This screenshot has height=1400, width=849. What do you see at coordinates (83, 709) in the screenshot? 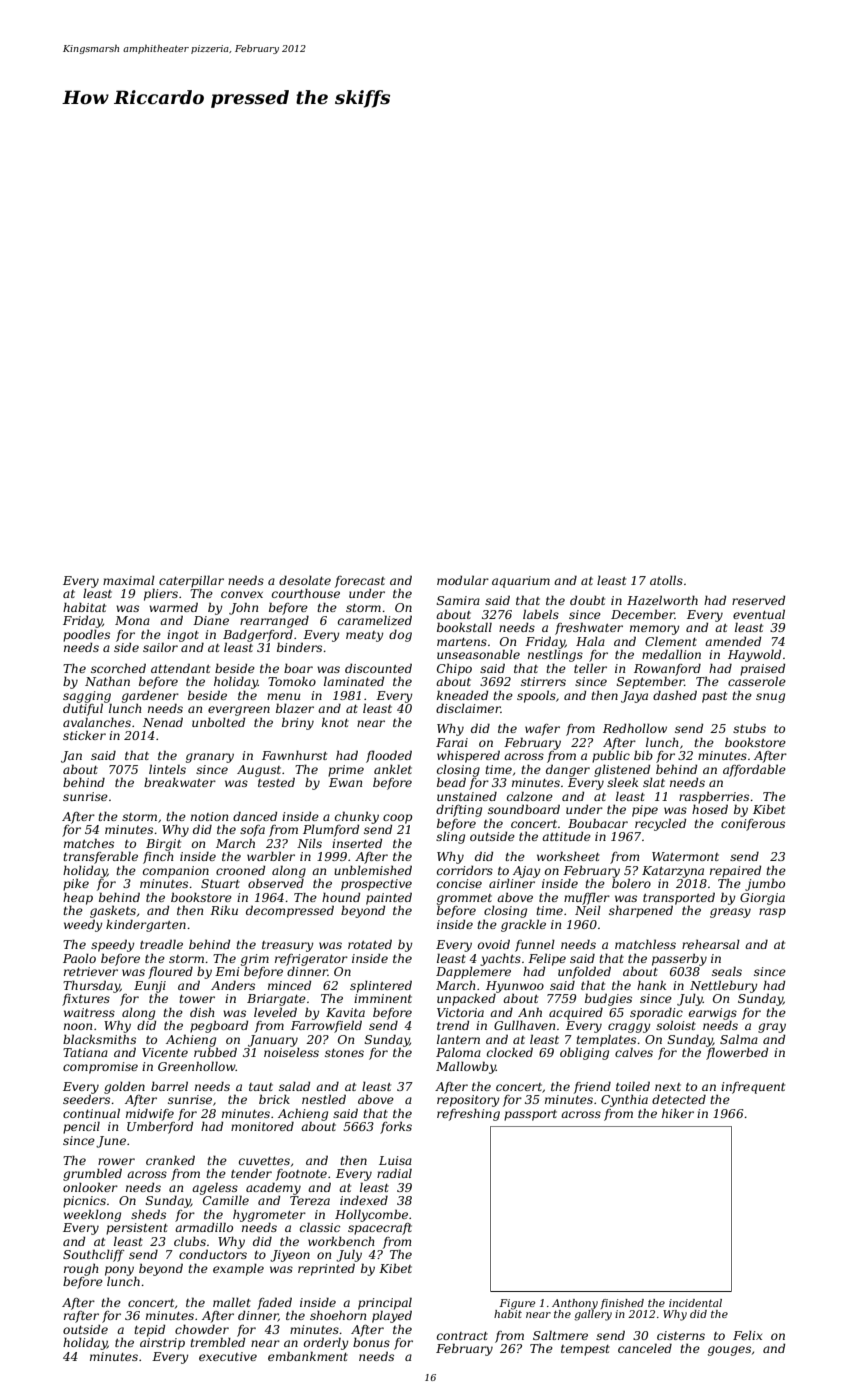
I see `dutiful` at bounding box center [83, 709].
